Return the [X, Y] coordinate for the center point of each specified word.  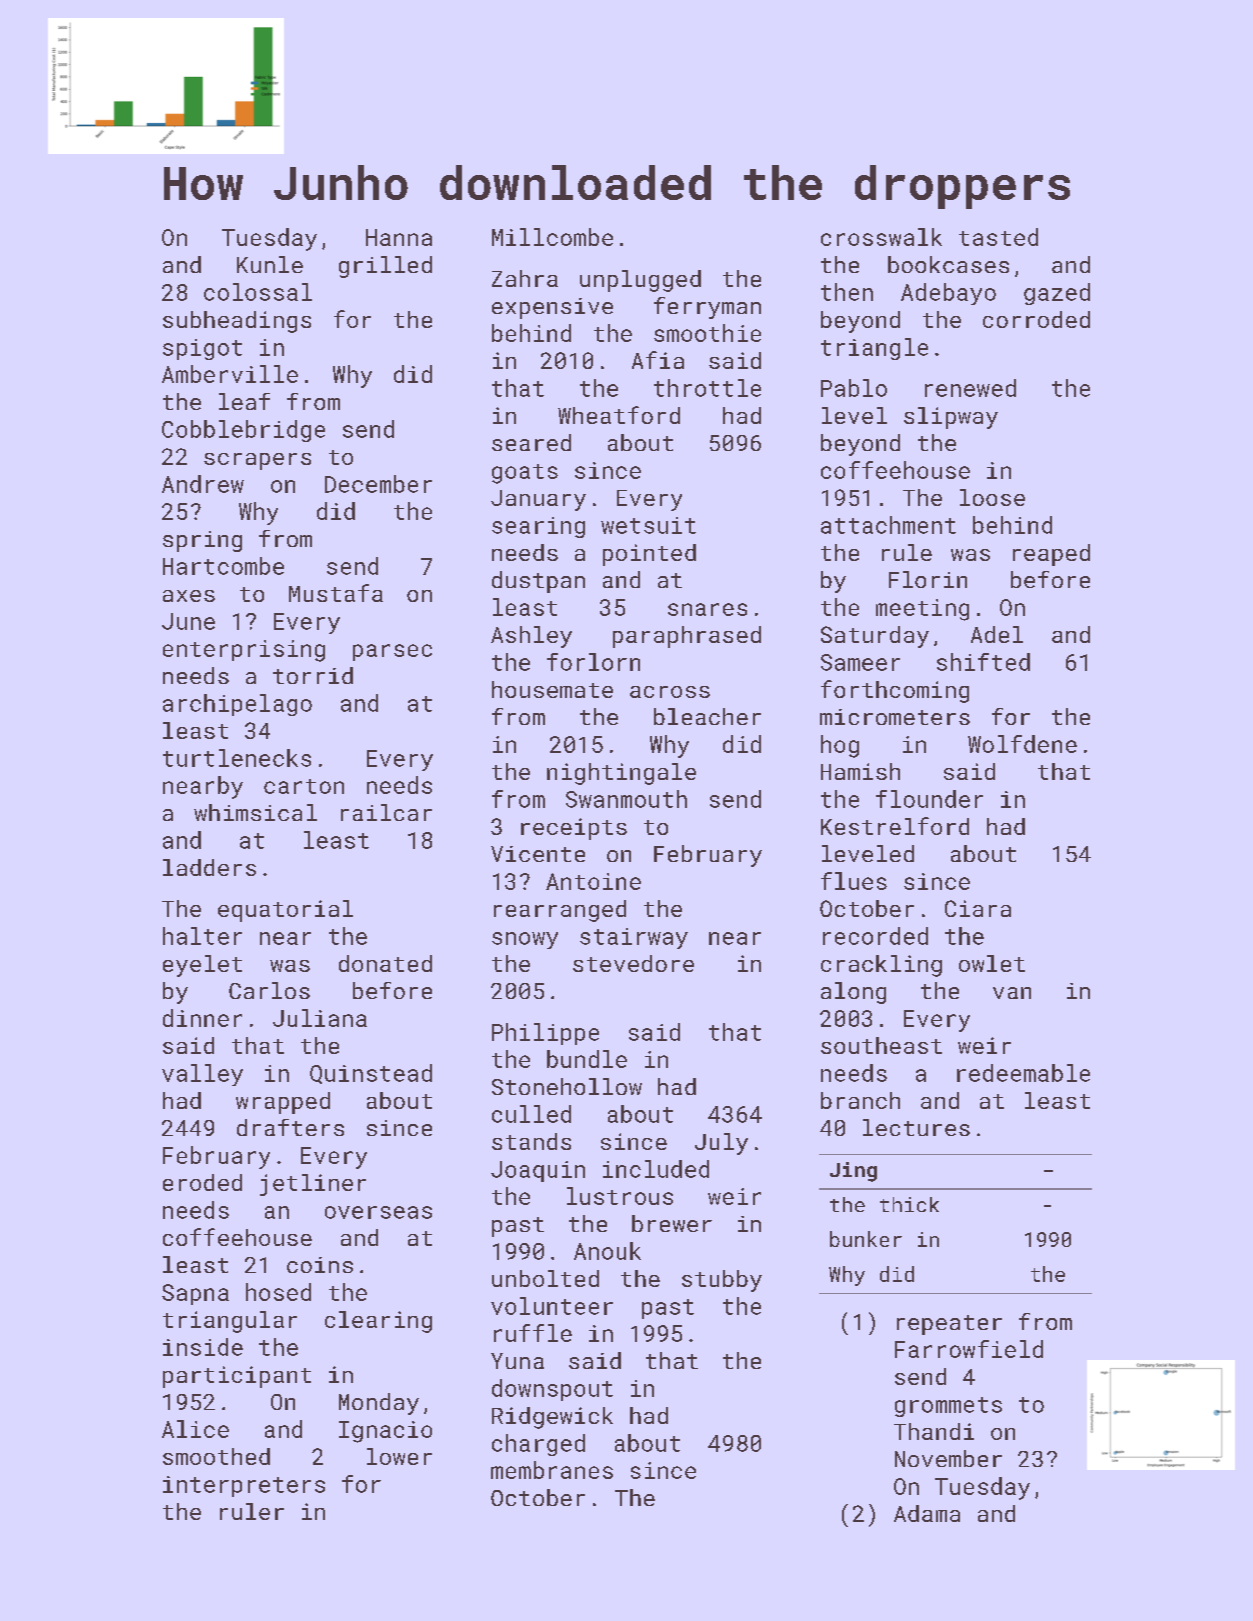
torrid [313, 675]
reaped [1051, 555]
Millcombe [552, 237]
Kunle [270, 264]
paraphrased [687, 637]
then [847, 292]
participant [237, 1377]
